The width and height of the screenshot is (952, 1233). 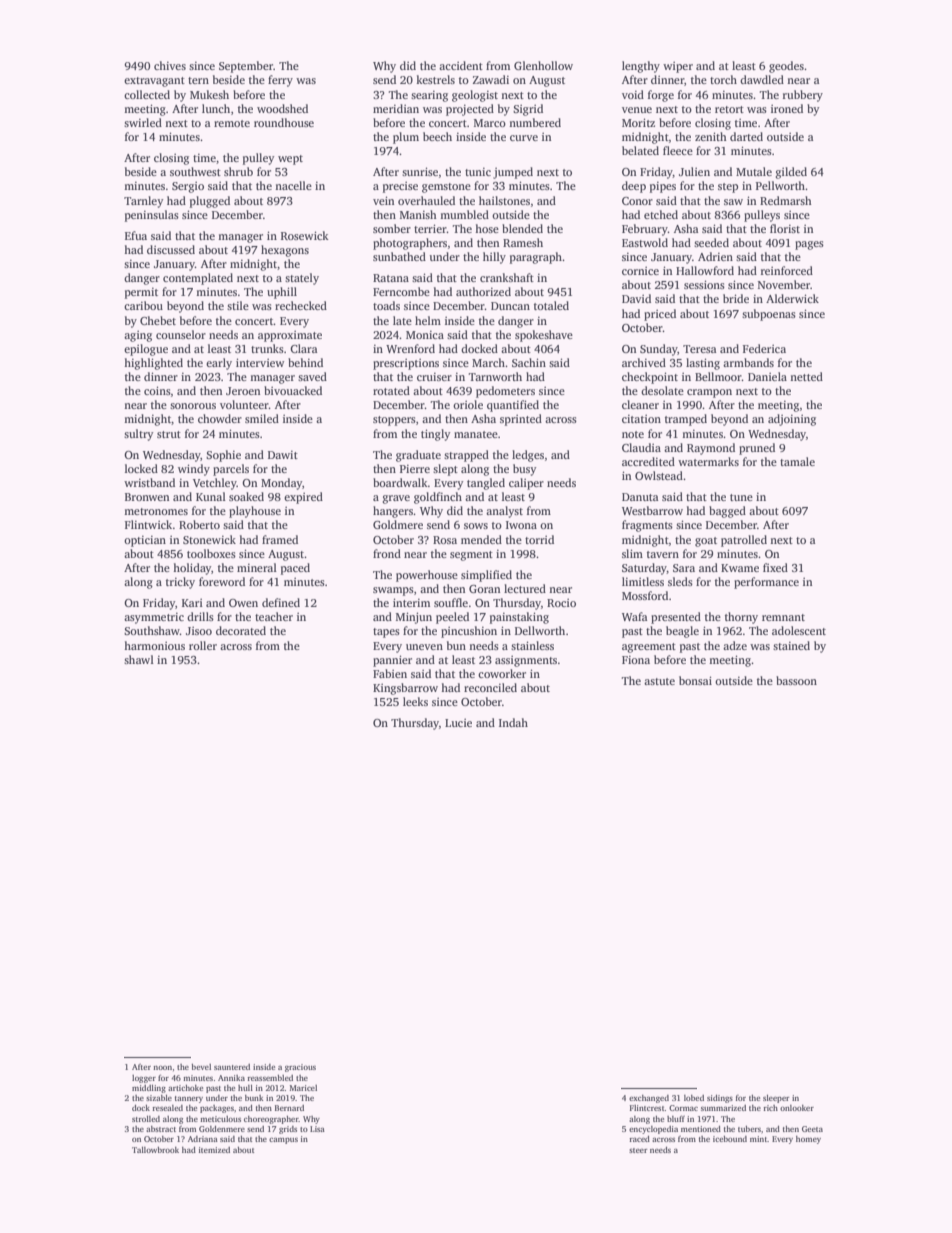 What do you see at coordinates (139, 659) in the screenshot?
I see `shawl` at bounding box center [139, 659].
